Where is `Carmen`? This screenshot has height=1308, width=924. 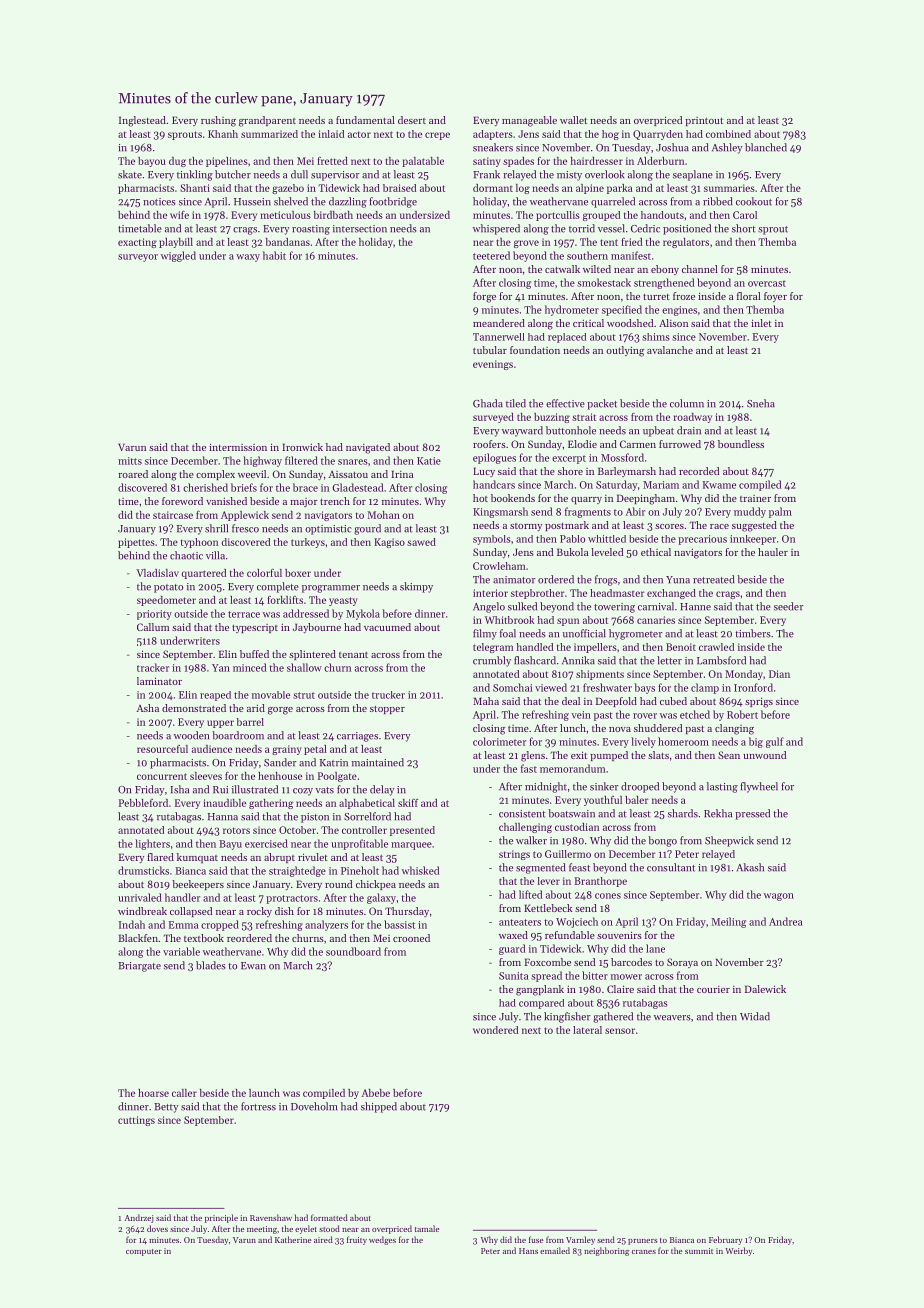
Carmen is located at coordinates (638, 444).
